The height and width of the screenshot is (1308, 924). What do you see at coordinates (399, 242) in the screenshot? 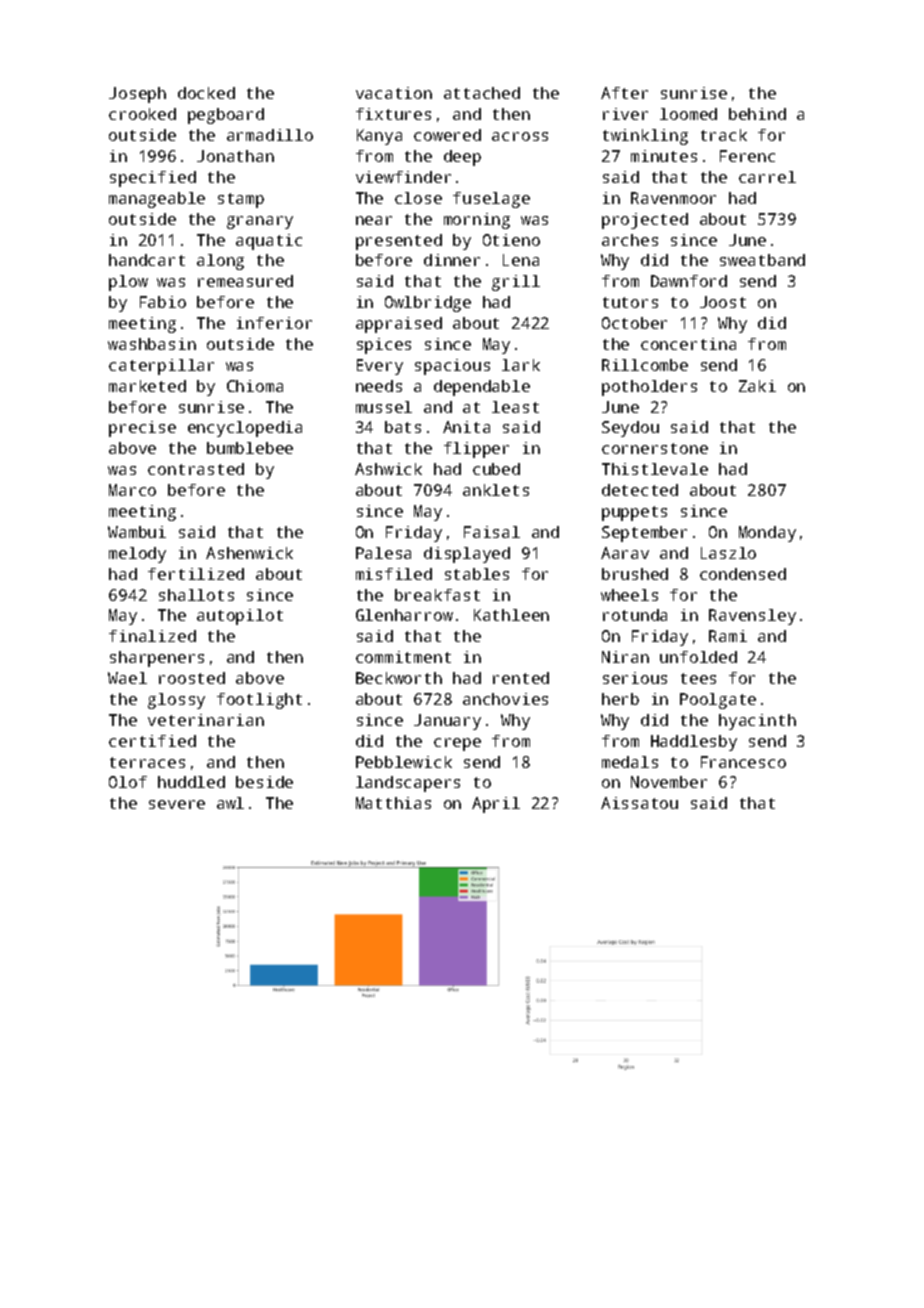
I see `presented` at bounding box center [399, 242].
